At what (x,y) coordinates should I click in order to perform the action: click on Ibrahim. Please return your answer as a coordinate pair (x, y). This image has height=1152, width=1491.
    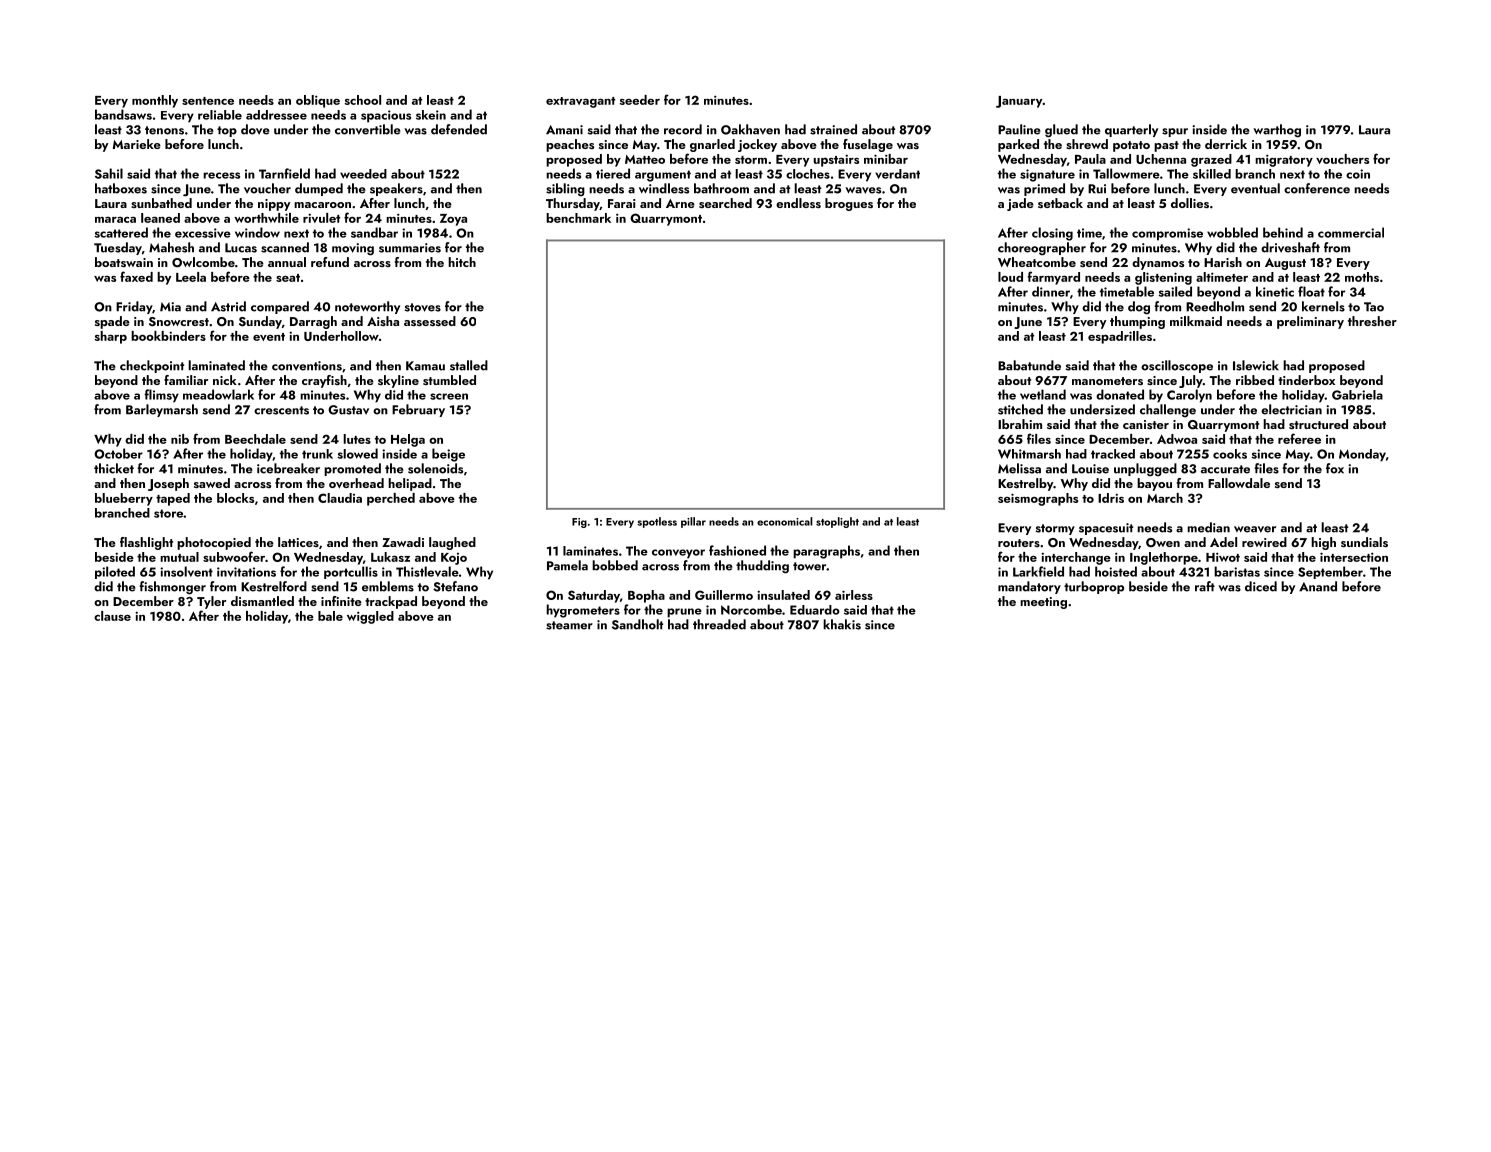
    Looking at the image, I should click on (1020, 424).
